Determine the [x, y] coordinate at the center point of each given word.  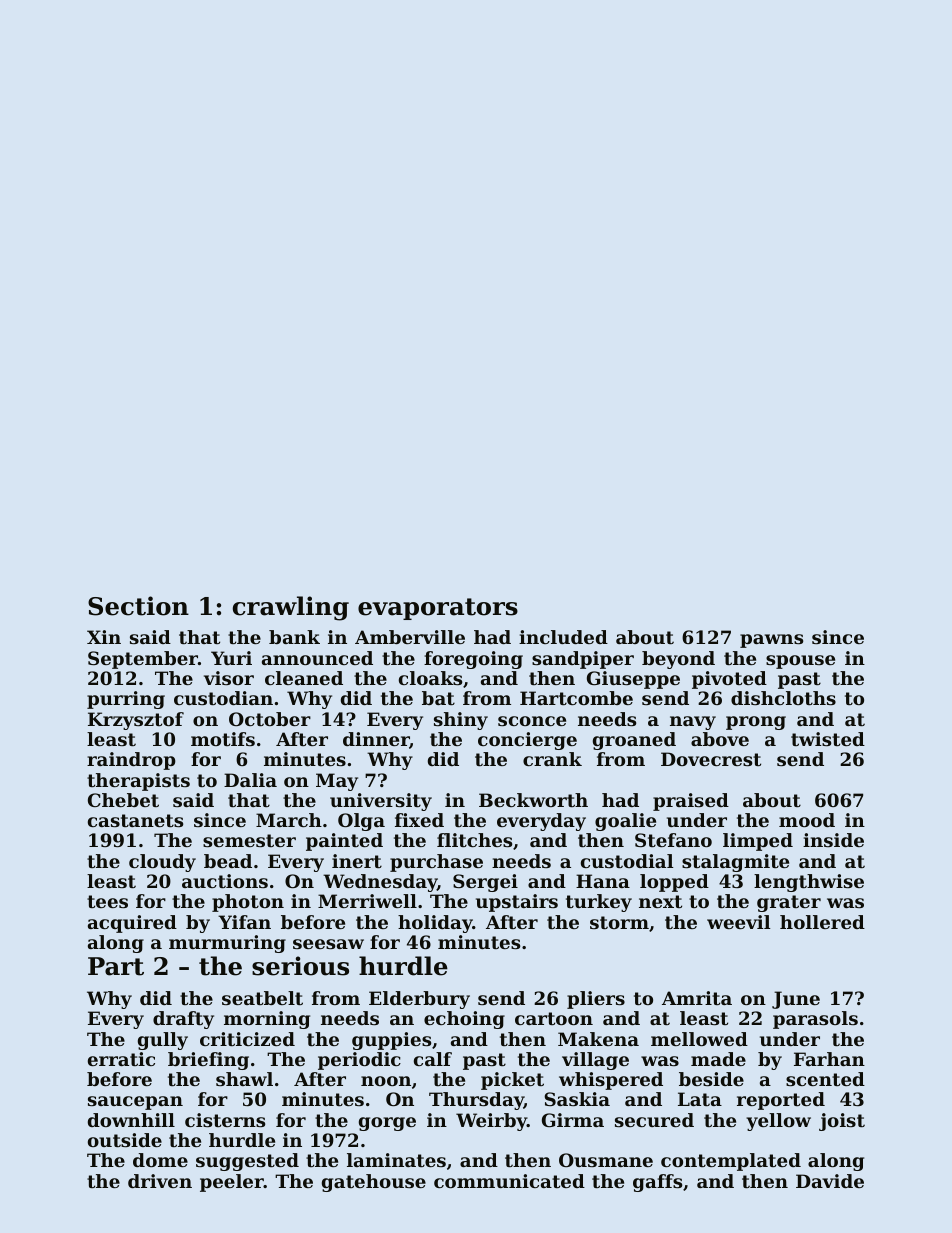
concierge [527, 741]
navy [693, 723]
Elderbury [419, 1000]
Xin [104, 637]
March [289, 820]
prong [756, 723]
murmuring [227, 944]
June [796, 1000]
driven [160, 1181]
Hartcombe [576, 698]
